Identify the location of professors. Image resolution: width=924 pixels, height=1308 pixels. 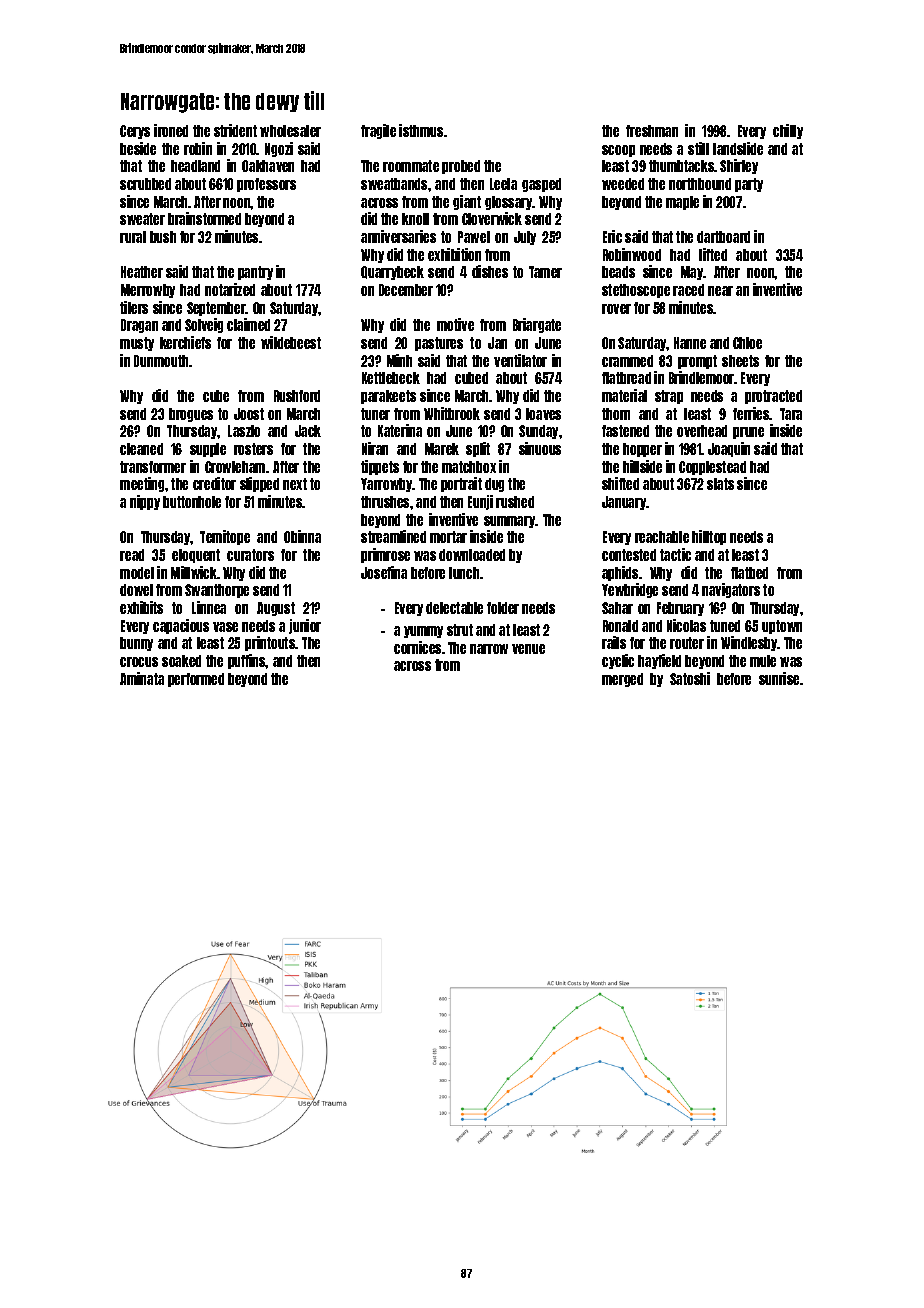
(266, 185).
